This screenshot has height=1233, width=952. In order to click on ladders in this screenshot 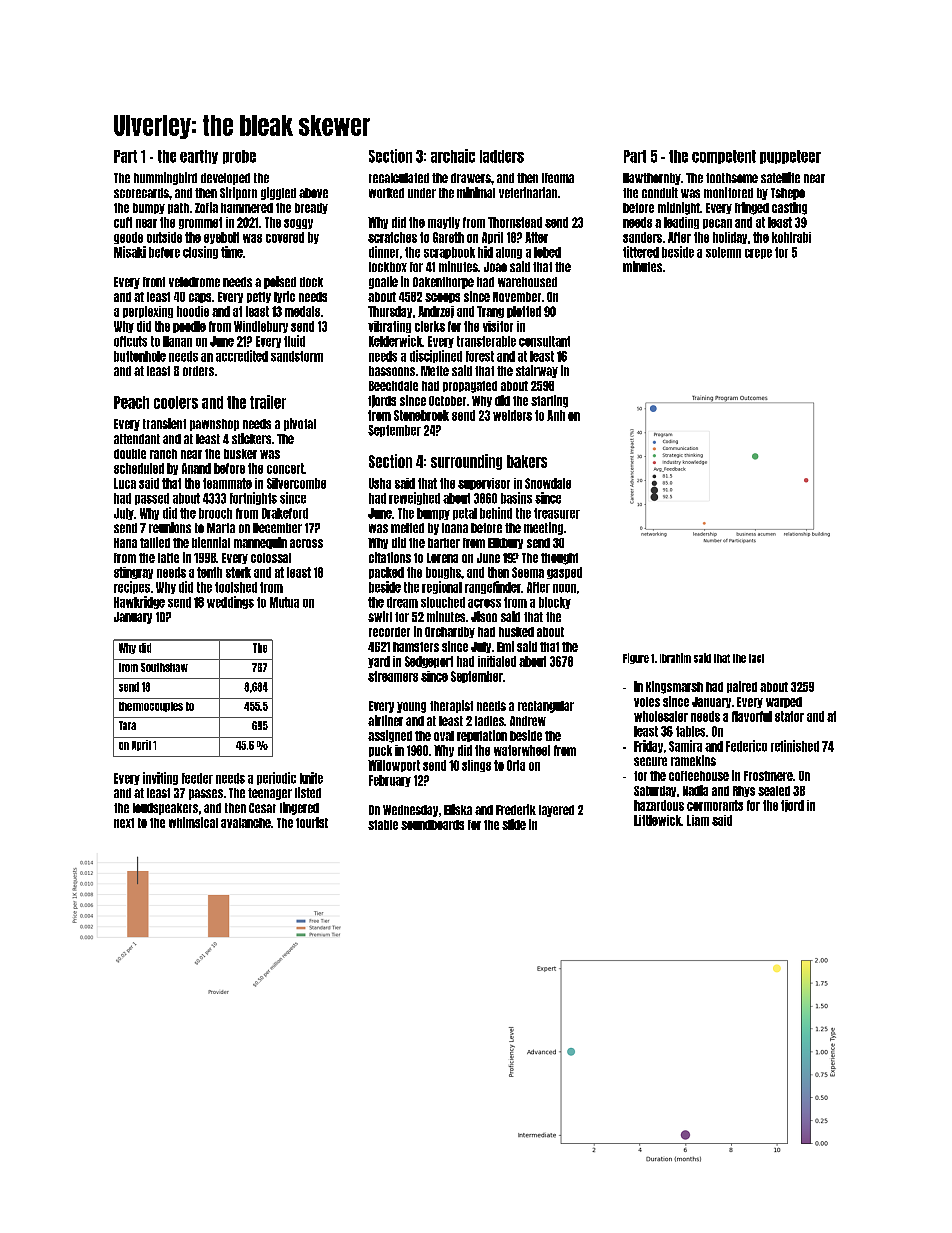, I will do `click(502, 156)`.
